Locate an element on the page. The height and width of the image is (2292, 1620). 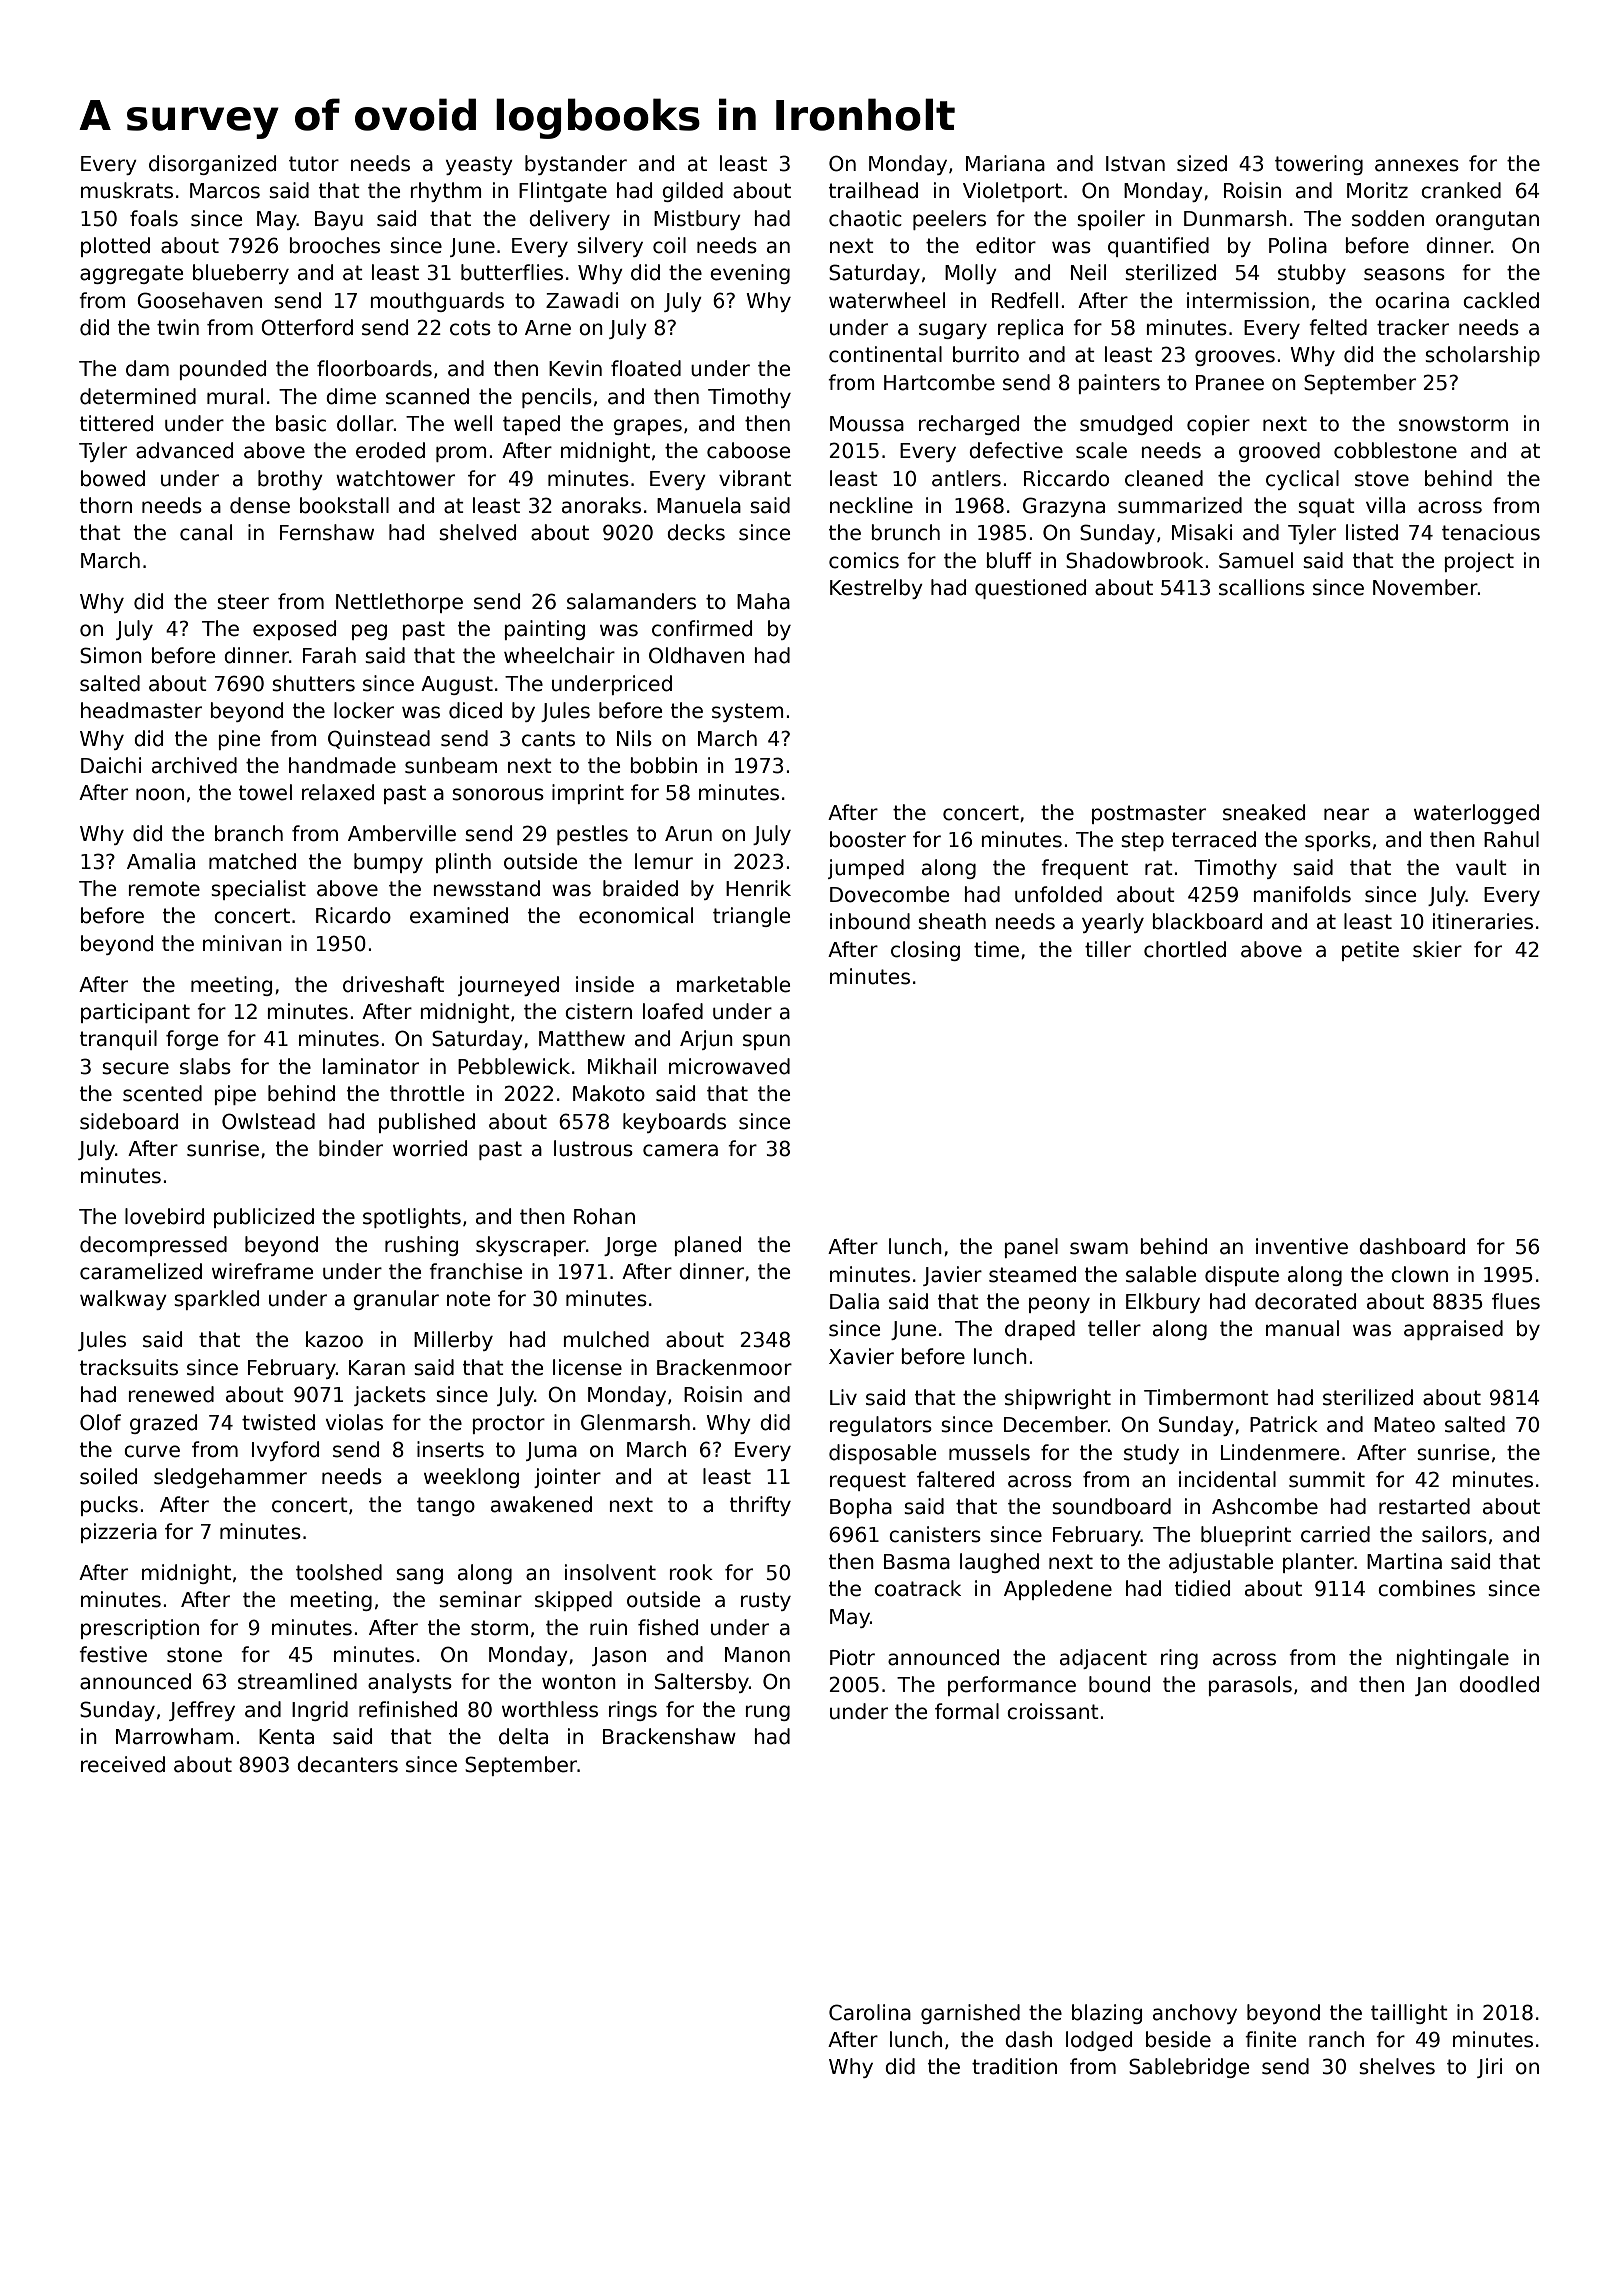
sunbeam is located at coordinates (451, 765).
